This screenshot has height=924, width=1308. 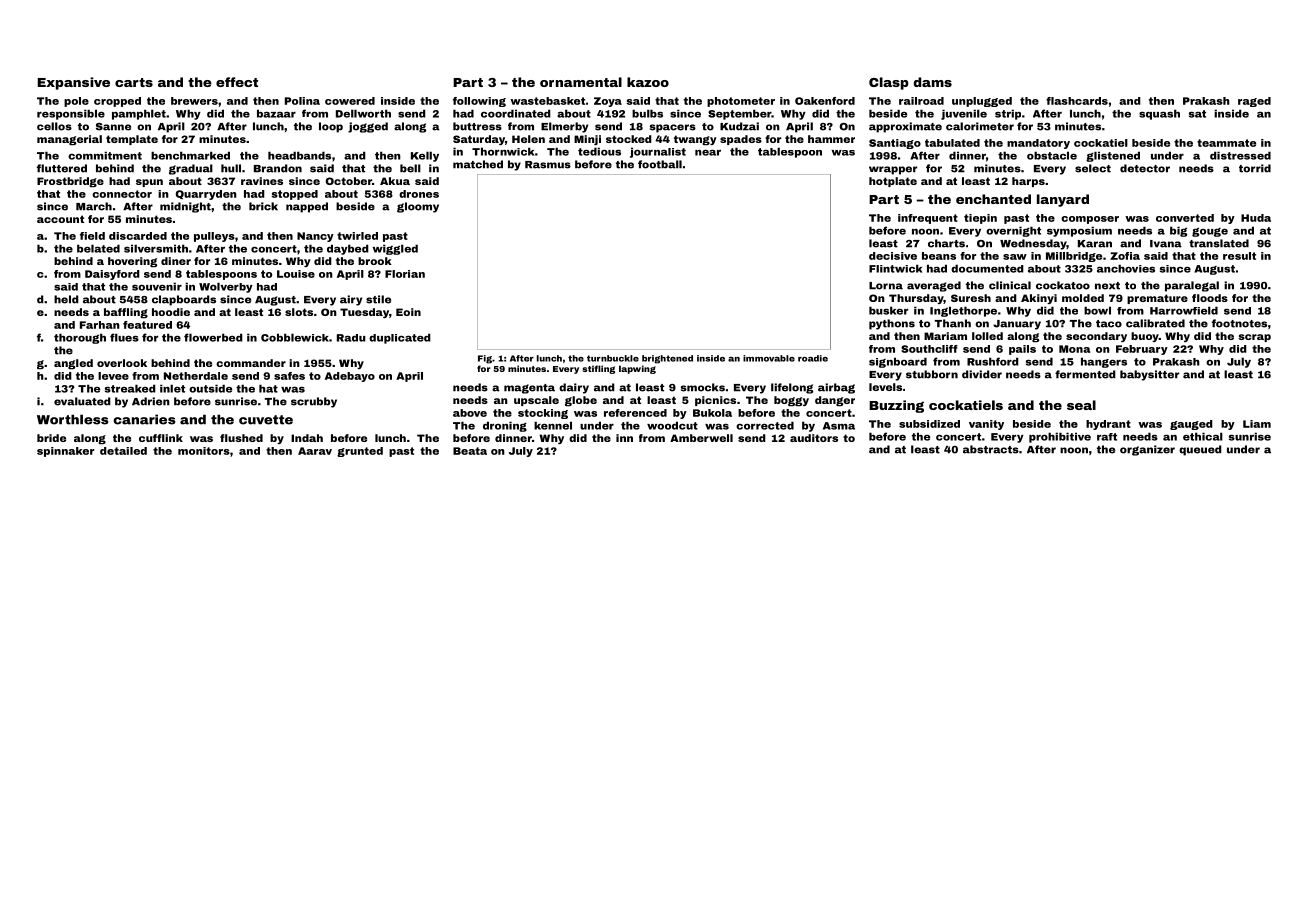 What do you see at coordinates (82, 401) in the screenshot?
I see `evaluated` at bounding box center [82, 401].
